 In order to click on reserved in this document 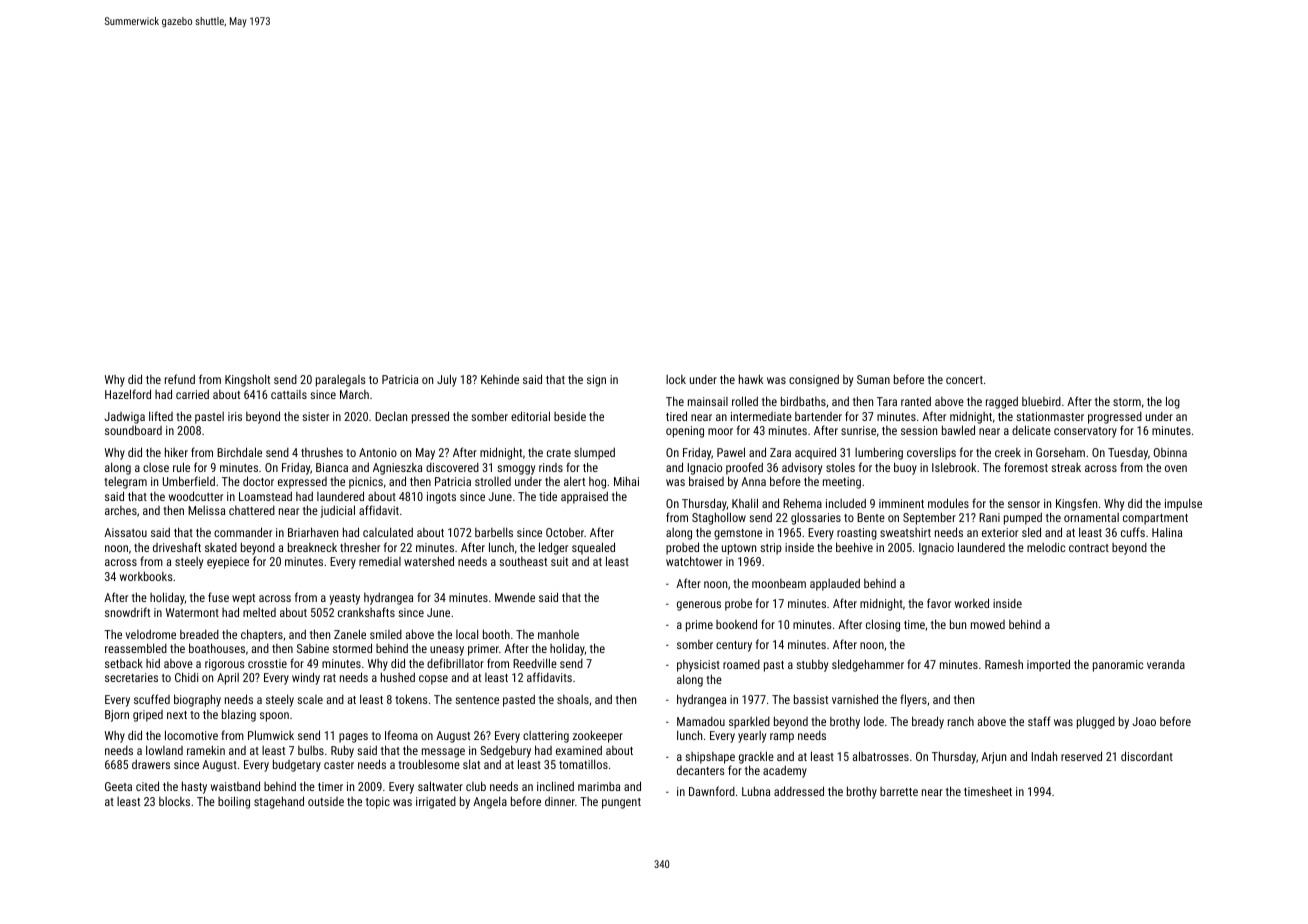, I will do `click(1081, 756)`.
